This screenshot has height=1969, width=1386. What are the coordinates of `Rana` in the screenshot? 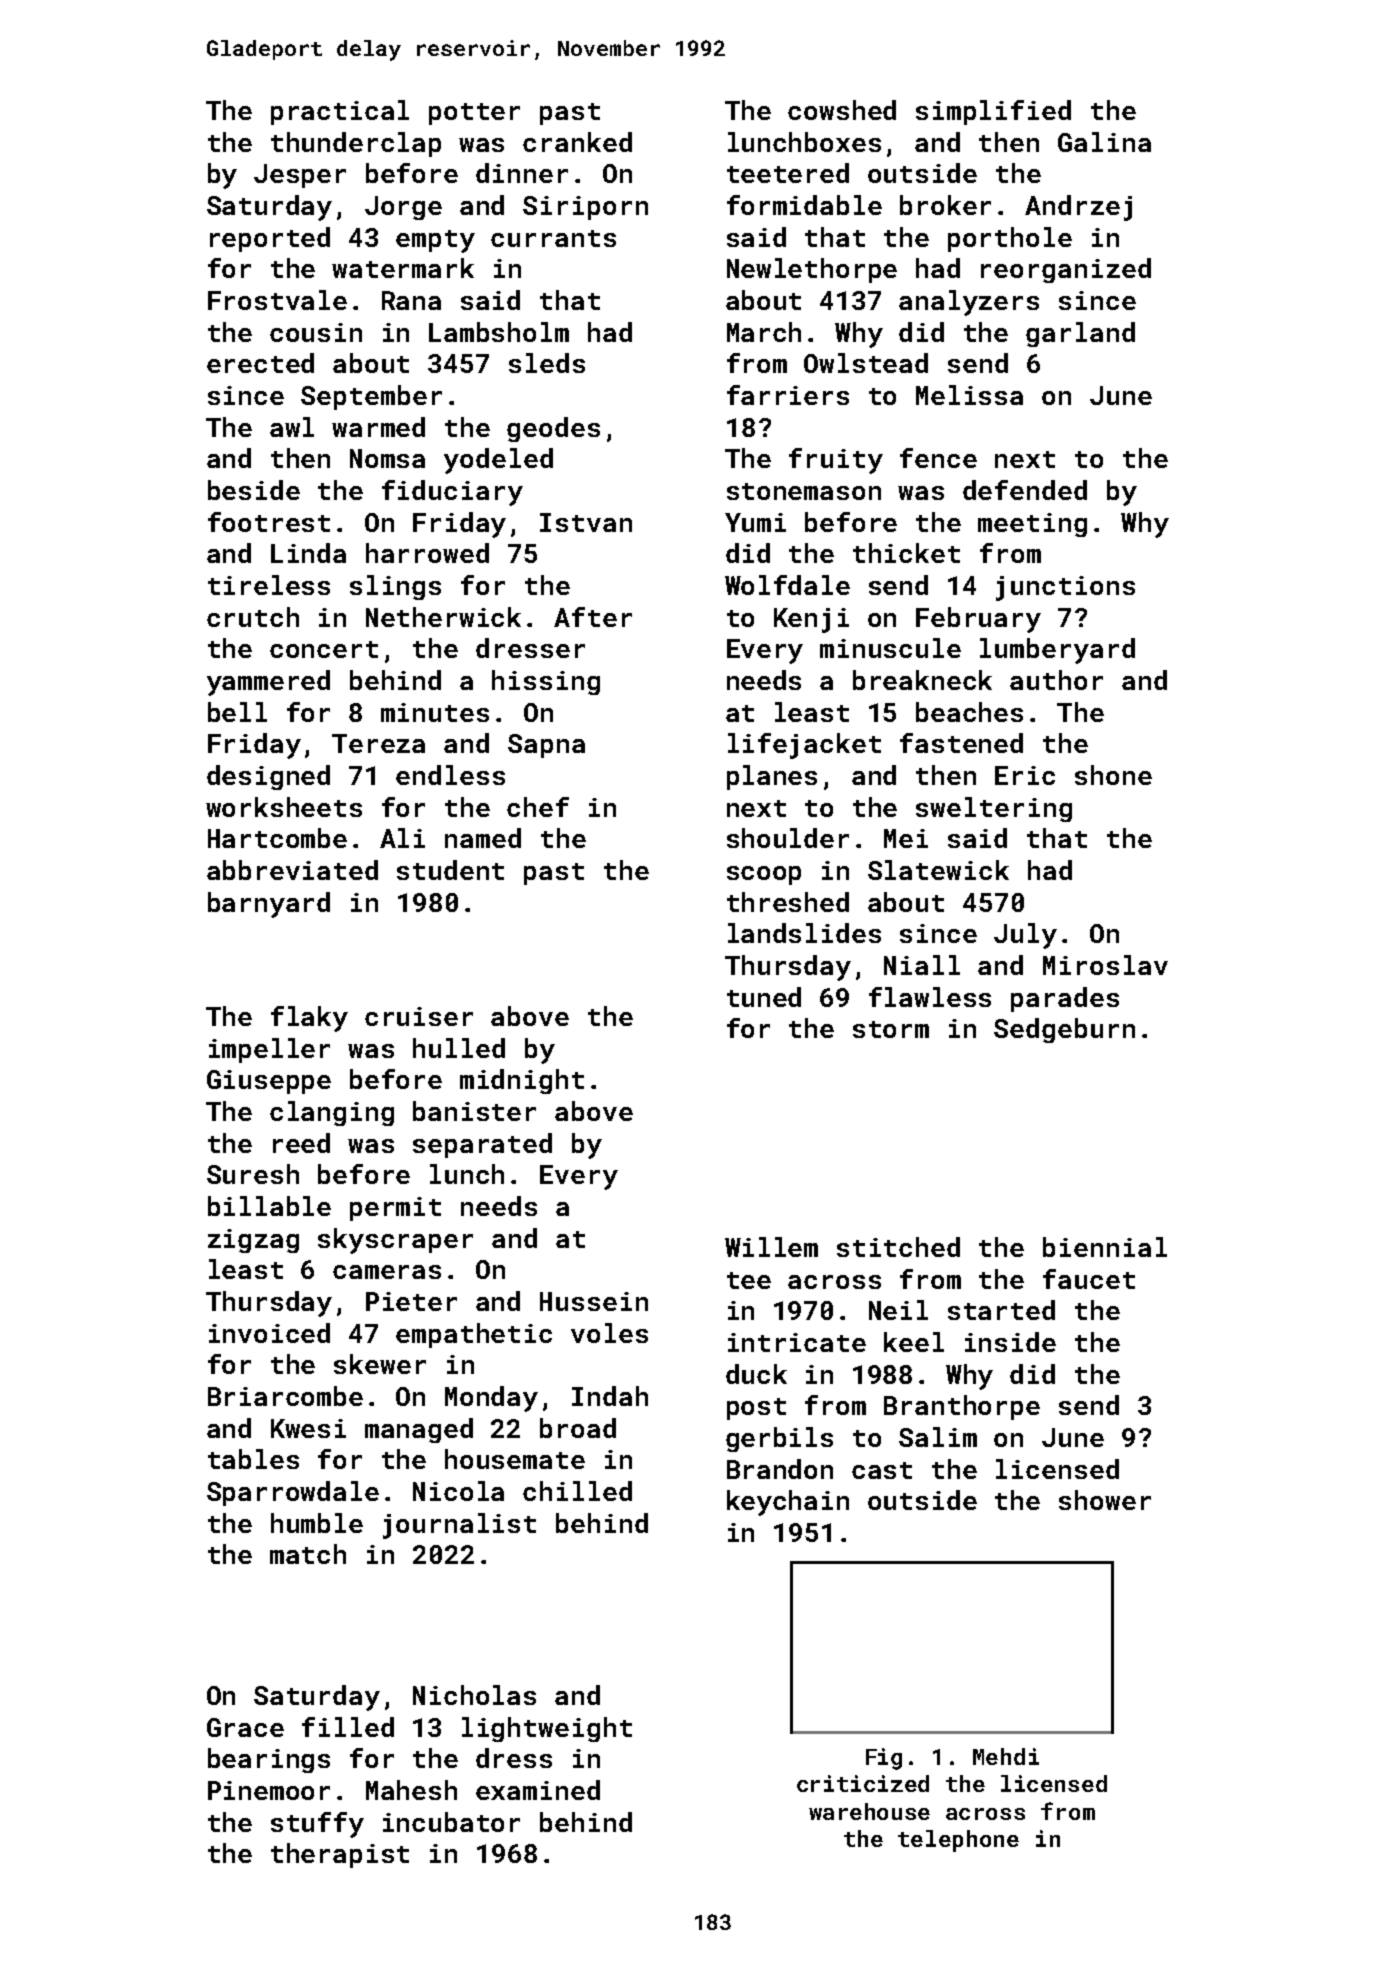 It's located at (411, 300).
